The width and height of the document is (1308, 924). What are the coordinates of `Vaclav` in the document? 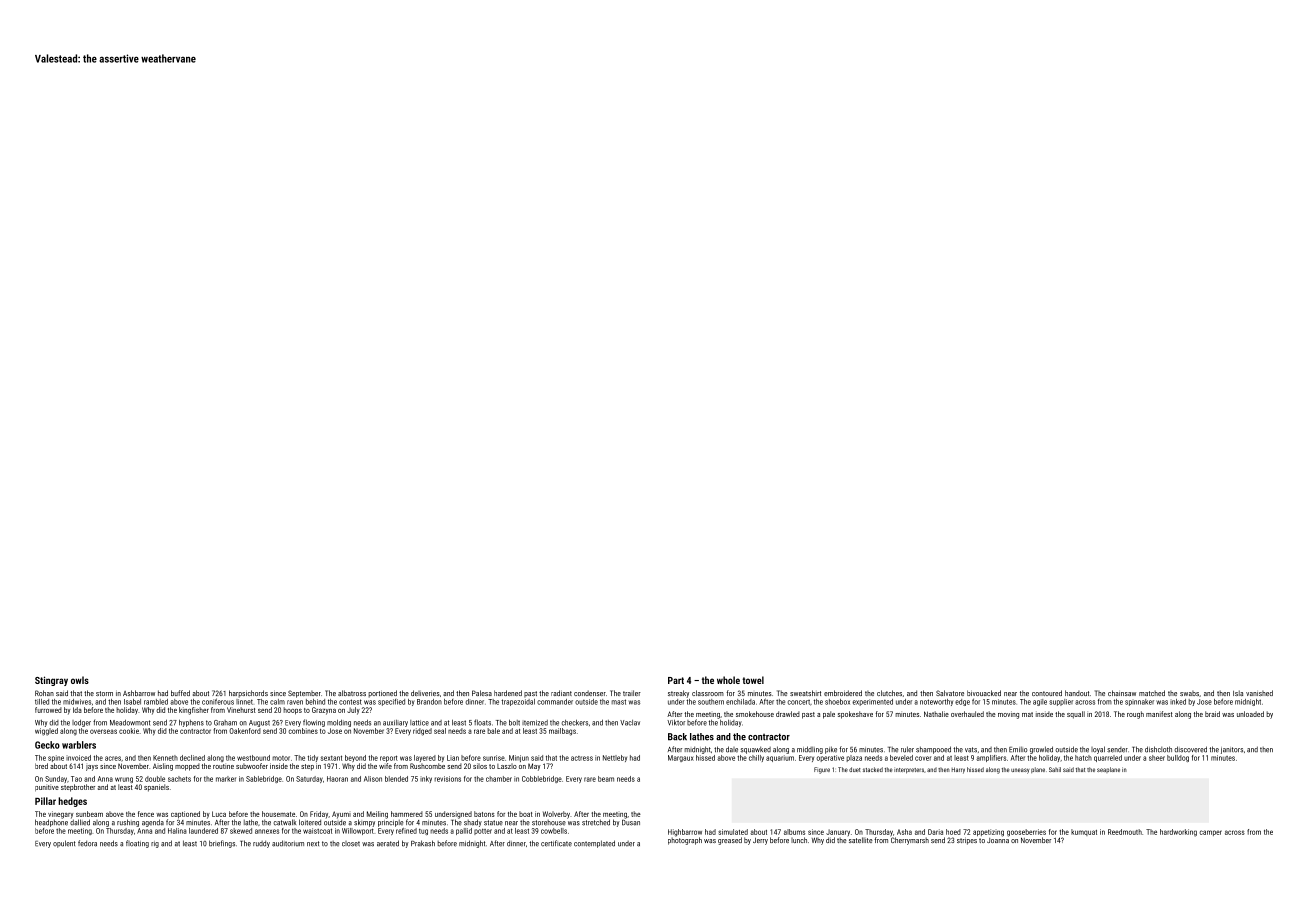 It's located at (630, 723).
